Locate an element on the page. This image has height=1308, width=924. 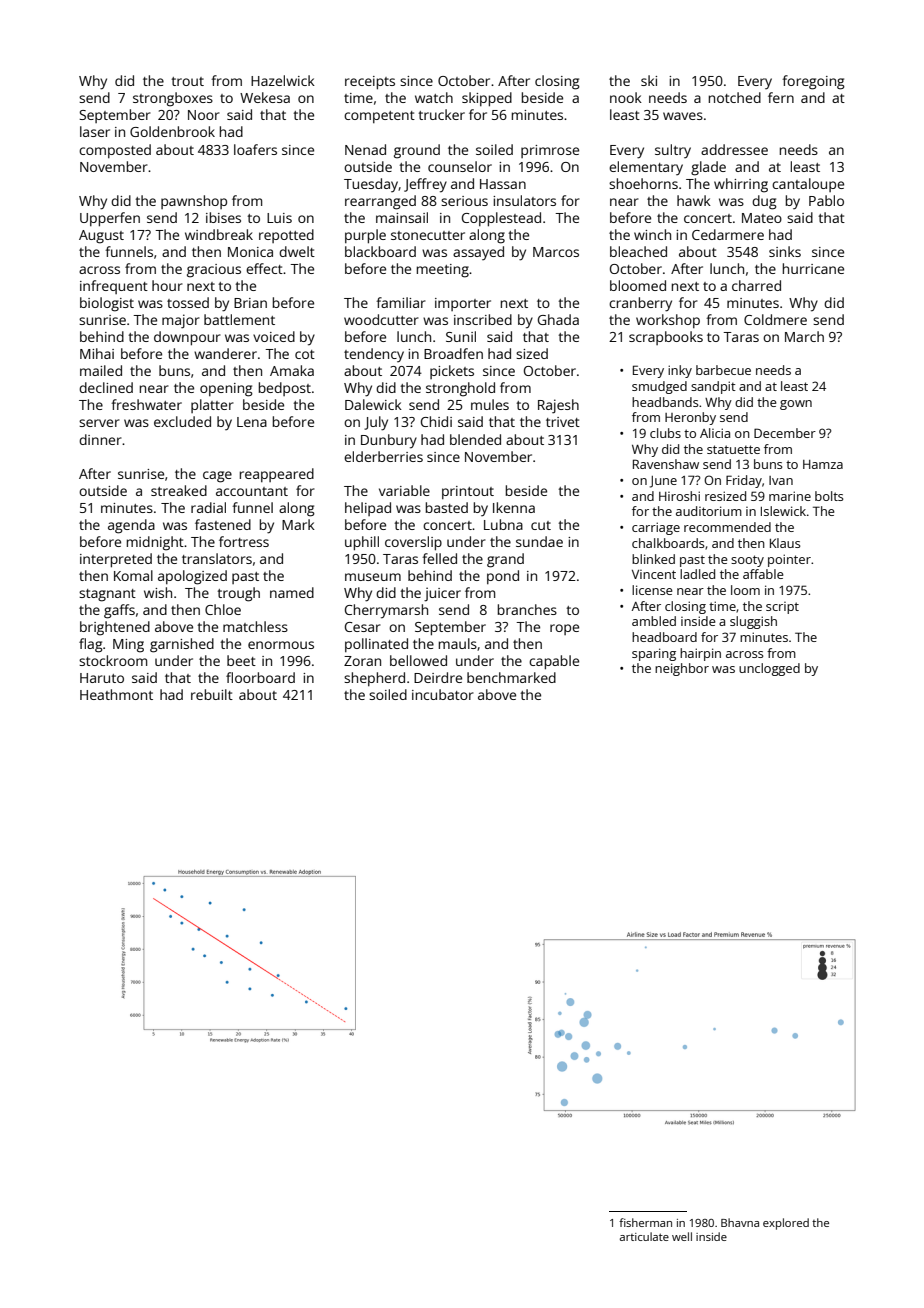
sultry is located at coordinates (673, 151).
